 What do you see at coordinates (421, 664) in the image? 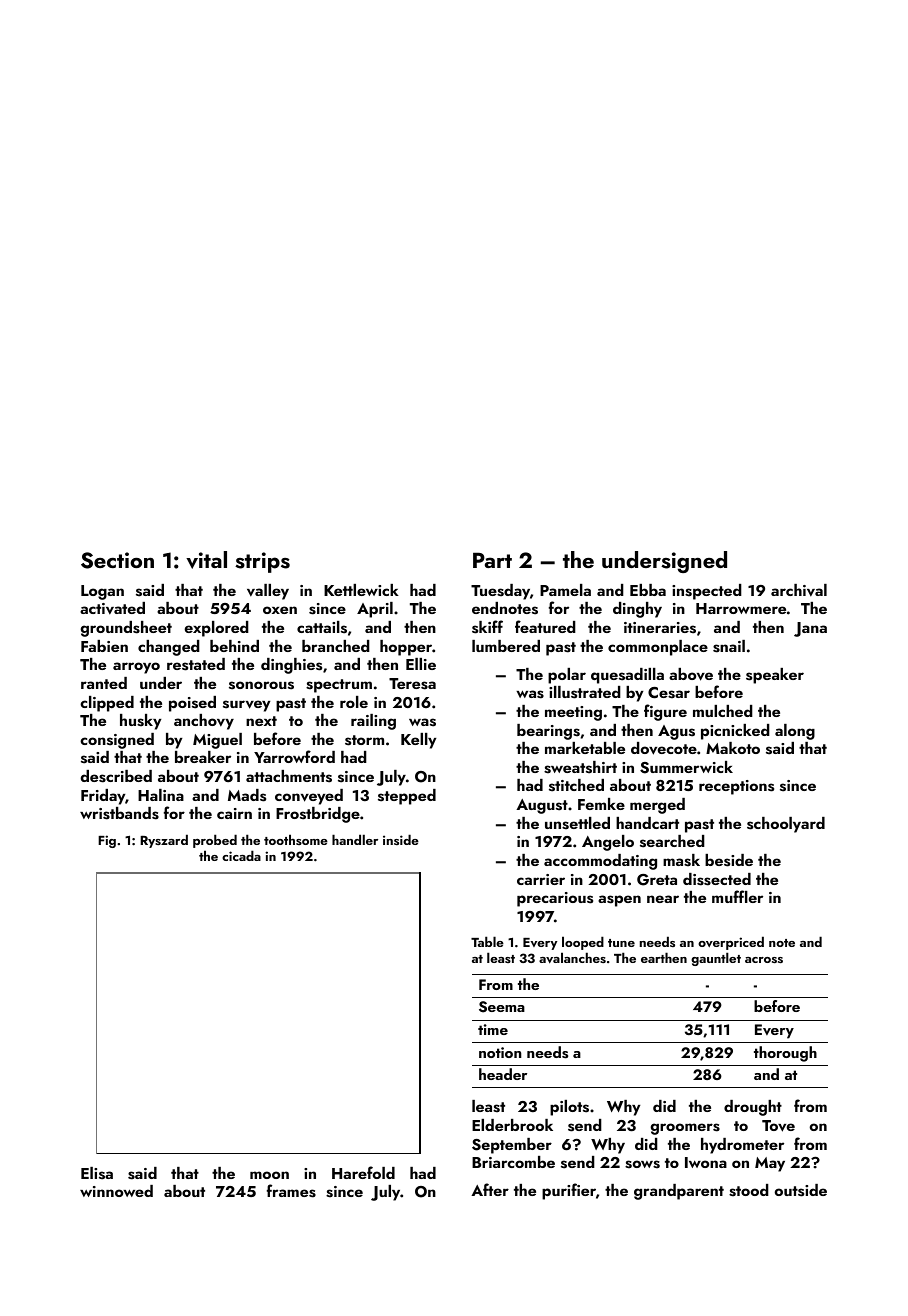
I see `Ellie` at bounding box center [421, 664].
